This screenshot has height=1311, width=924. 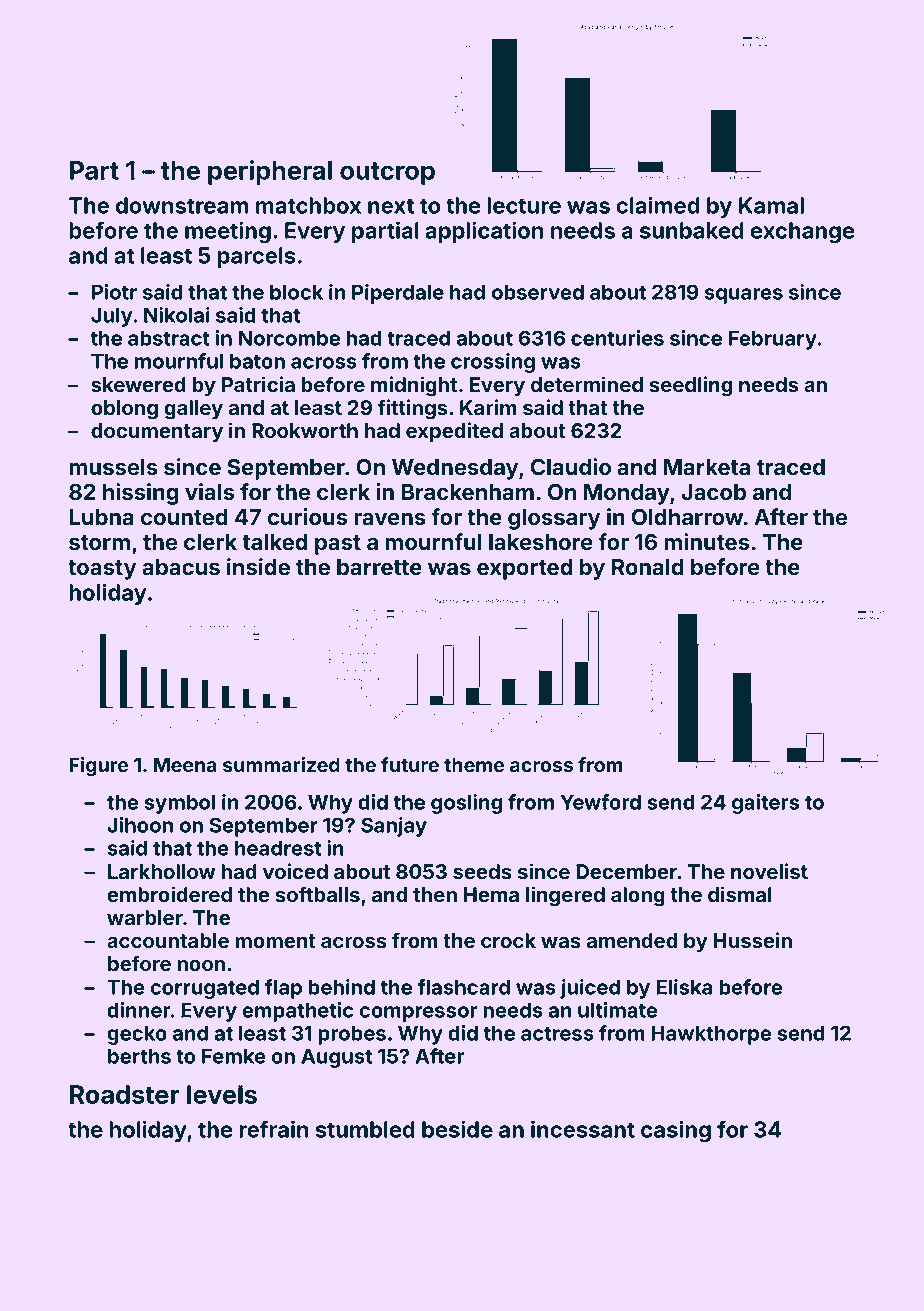 I want to click on Hussein, so click(x=753, y=940).
